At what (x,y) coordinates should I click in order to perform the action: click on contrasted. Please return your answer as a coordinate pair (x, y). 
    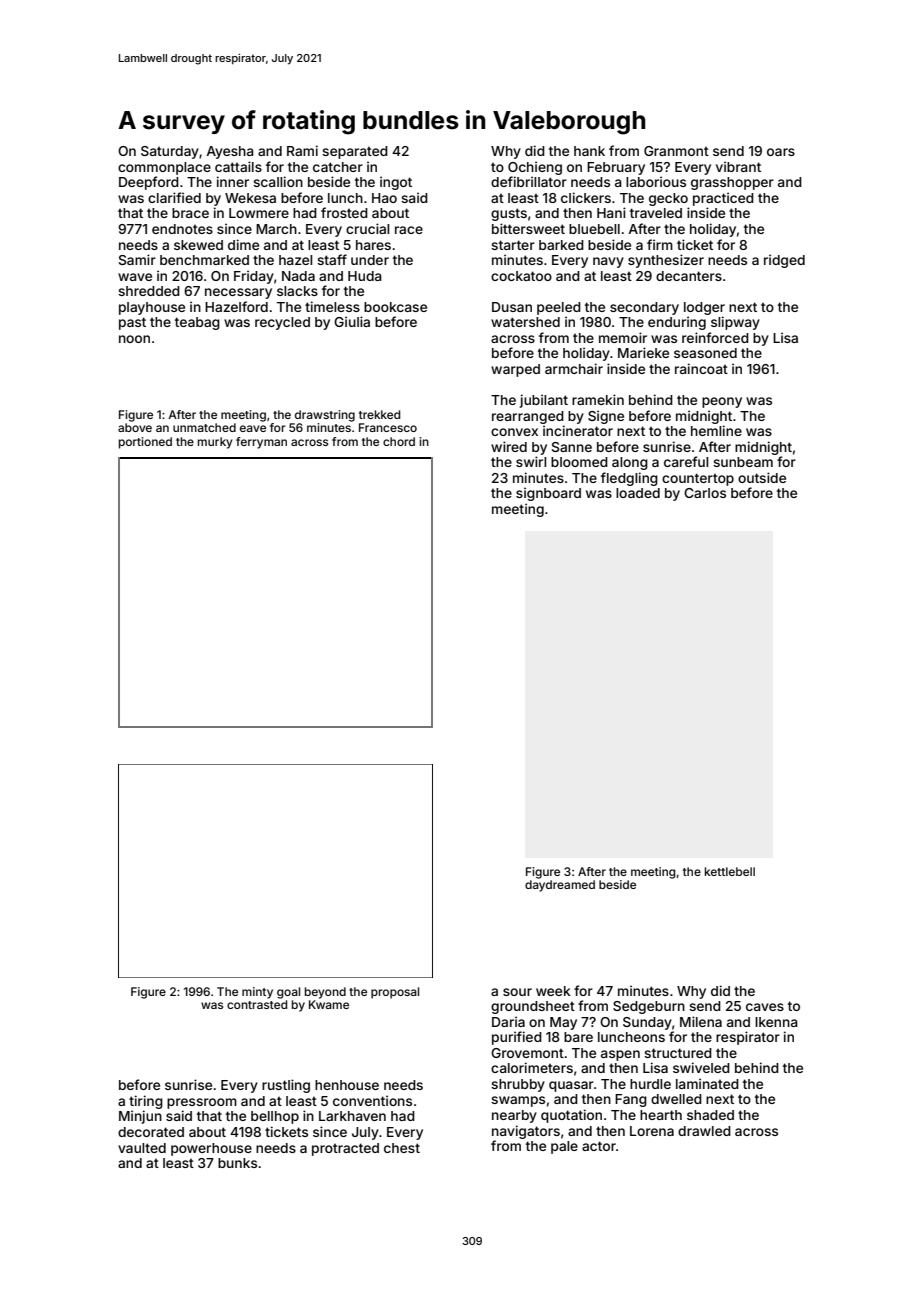
    Looking at the image, I should click on (257, 1004).
